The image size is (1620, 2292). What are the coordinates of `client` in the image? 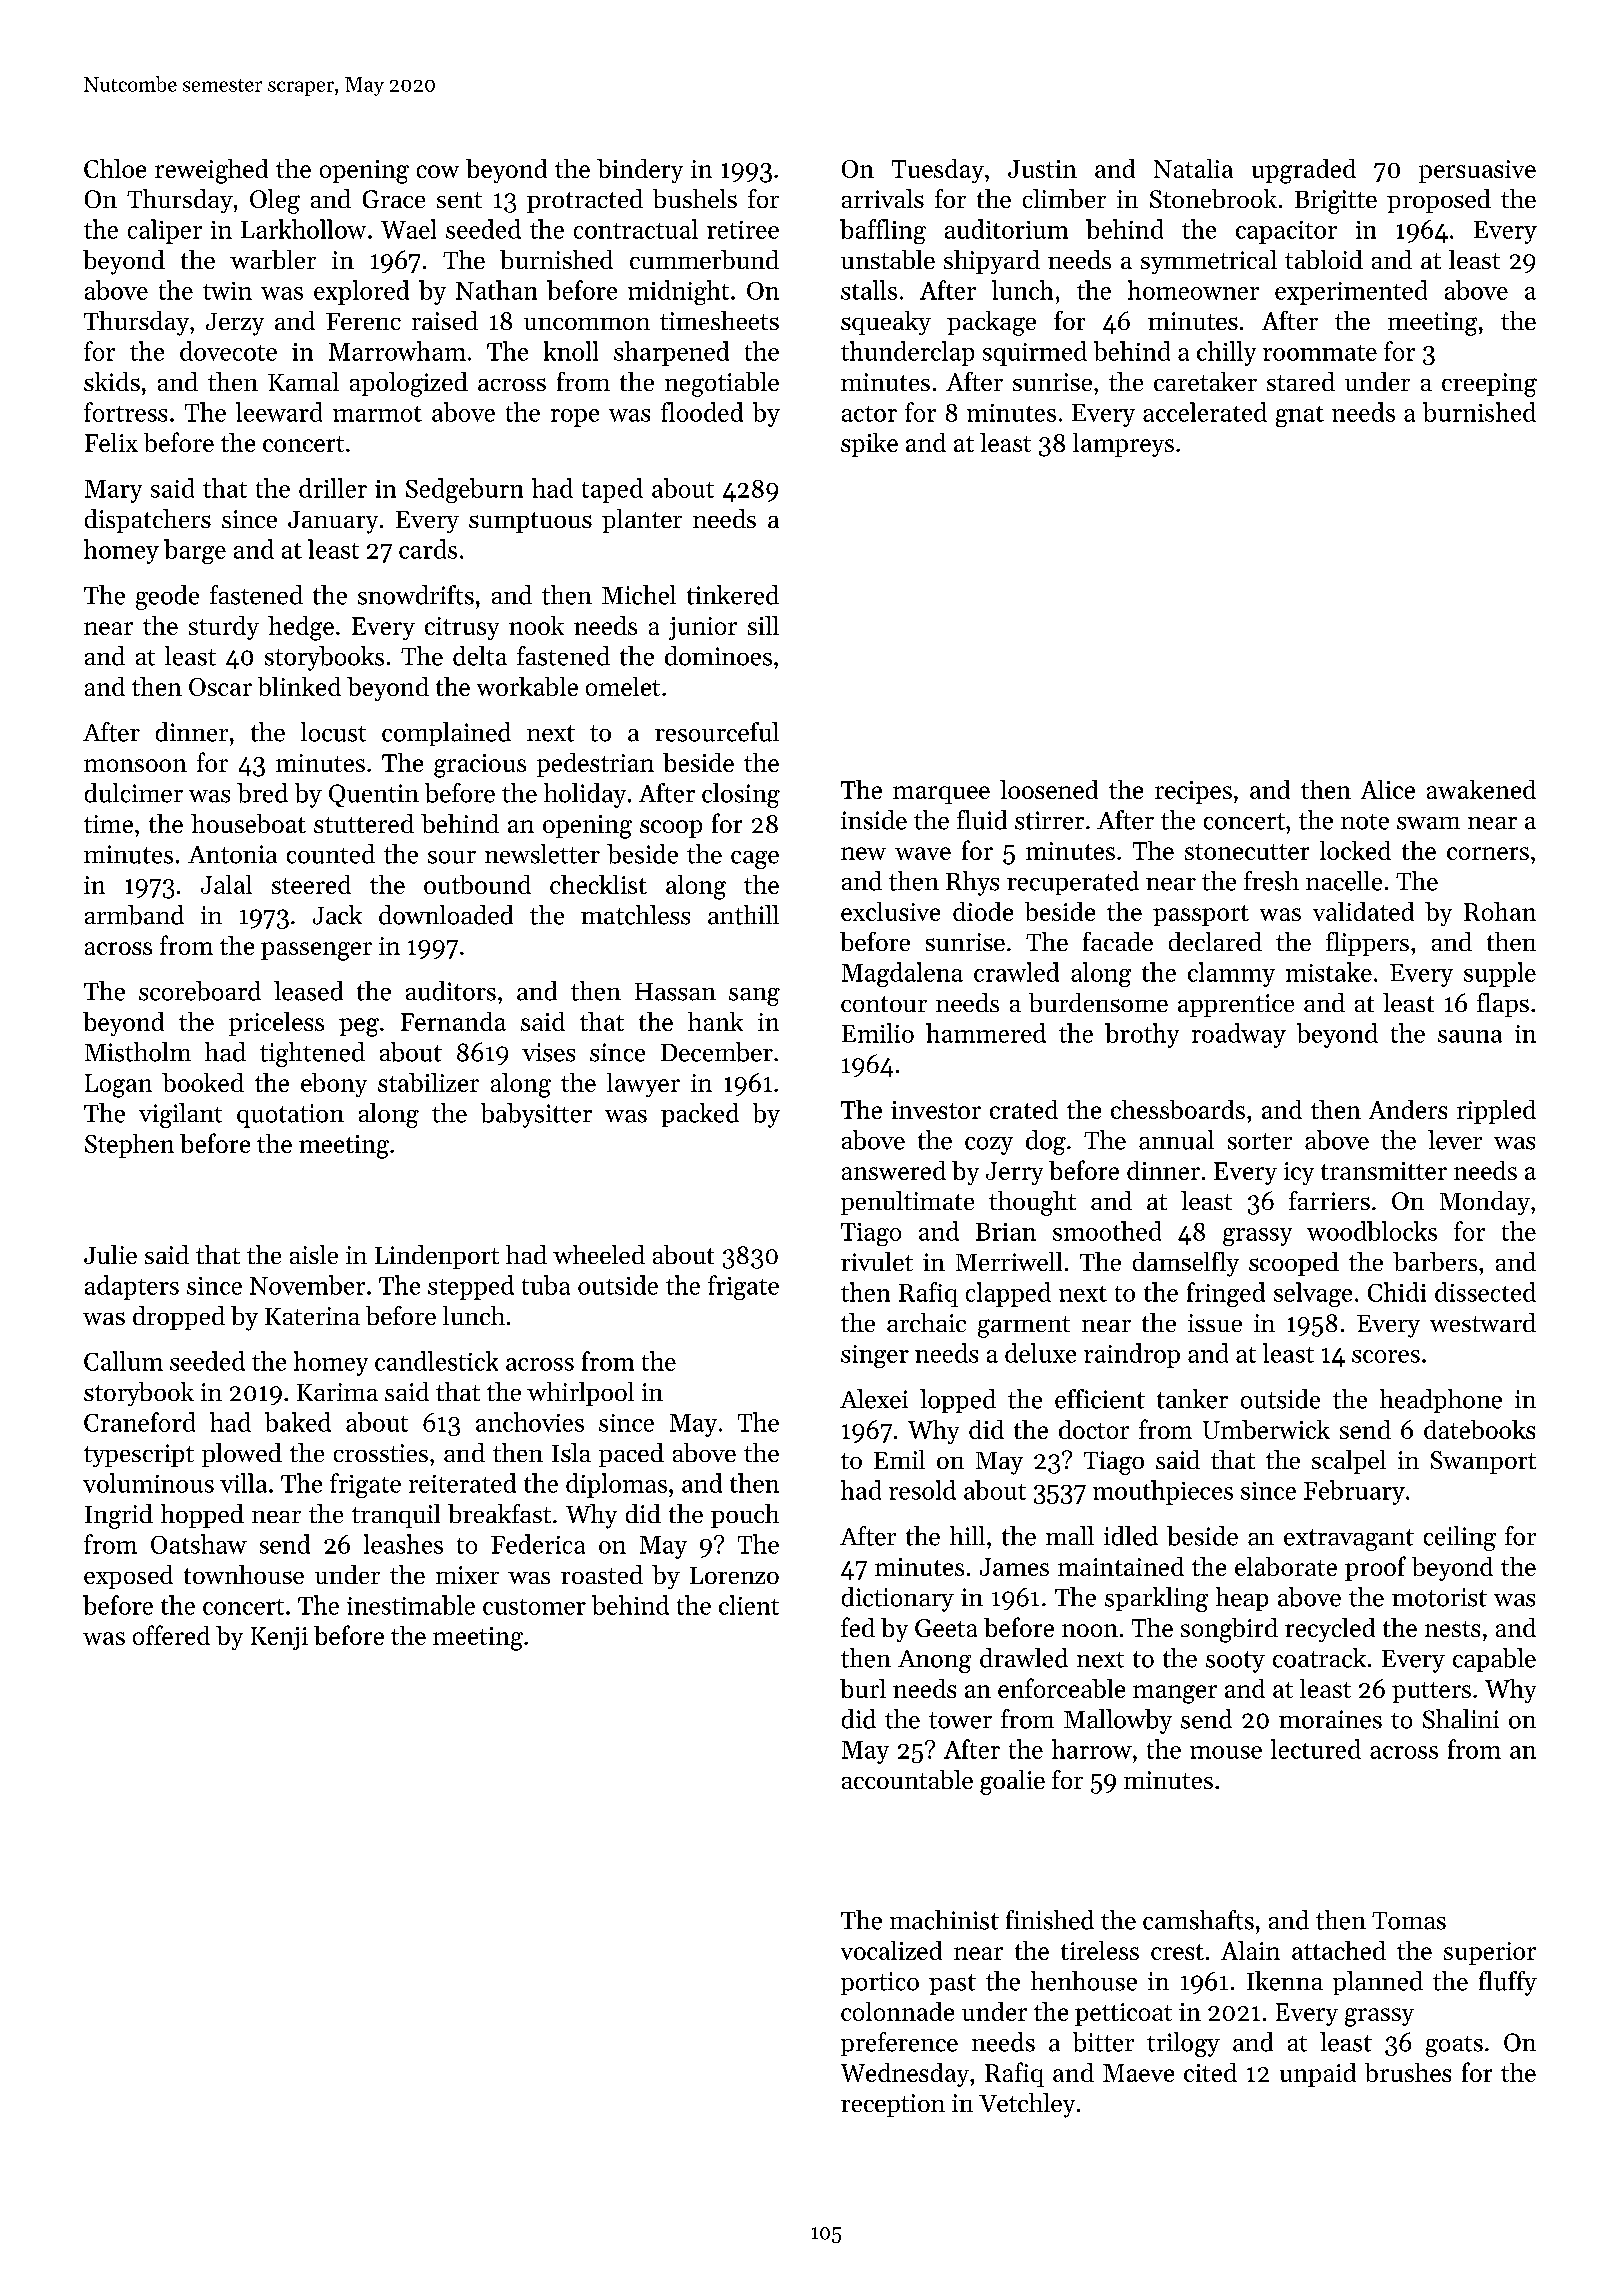 It's located at (749, 1605).
